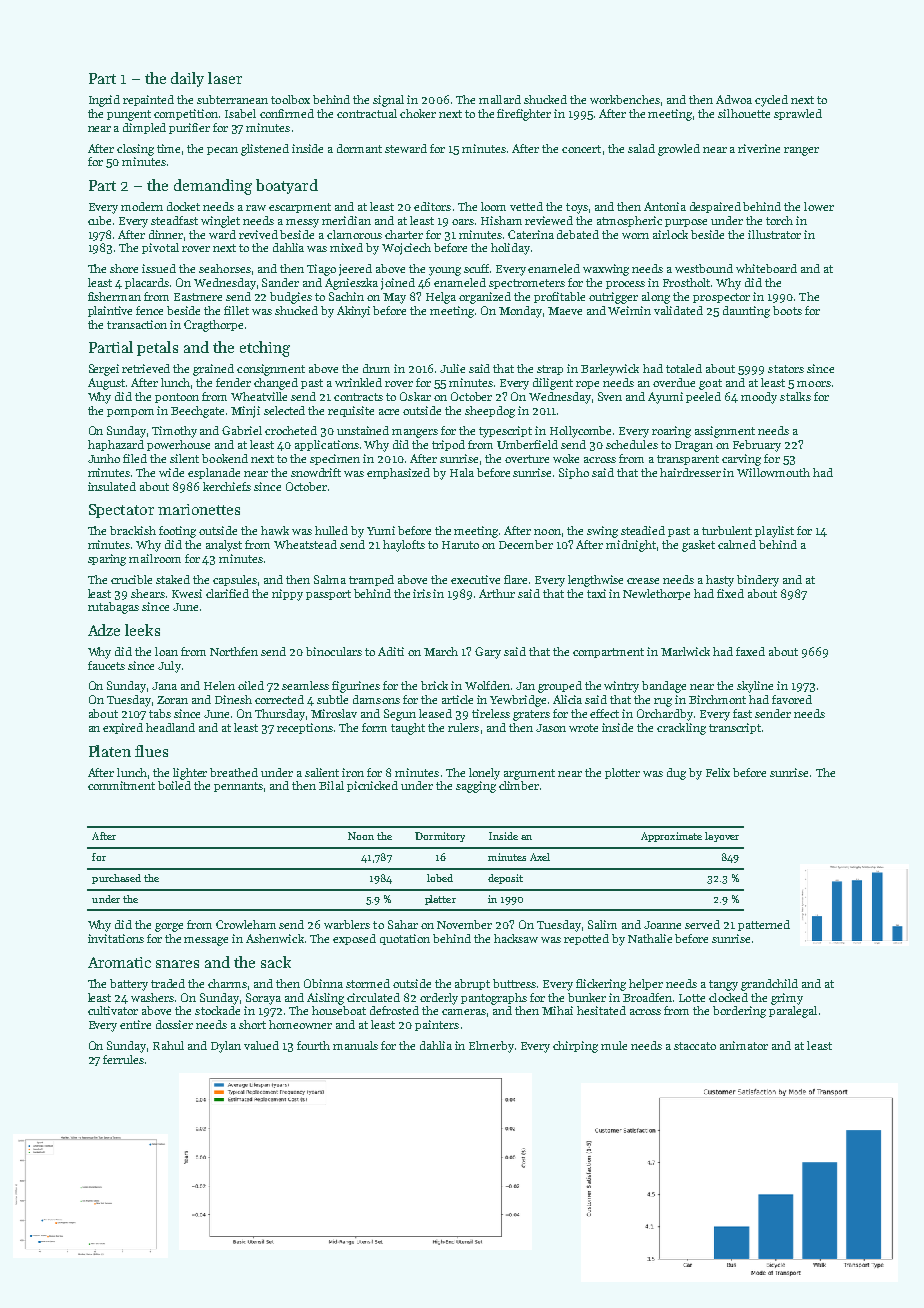  I want to click on stormed, so click(368, 983).
